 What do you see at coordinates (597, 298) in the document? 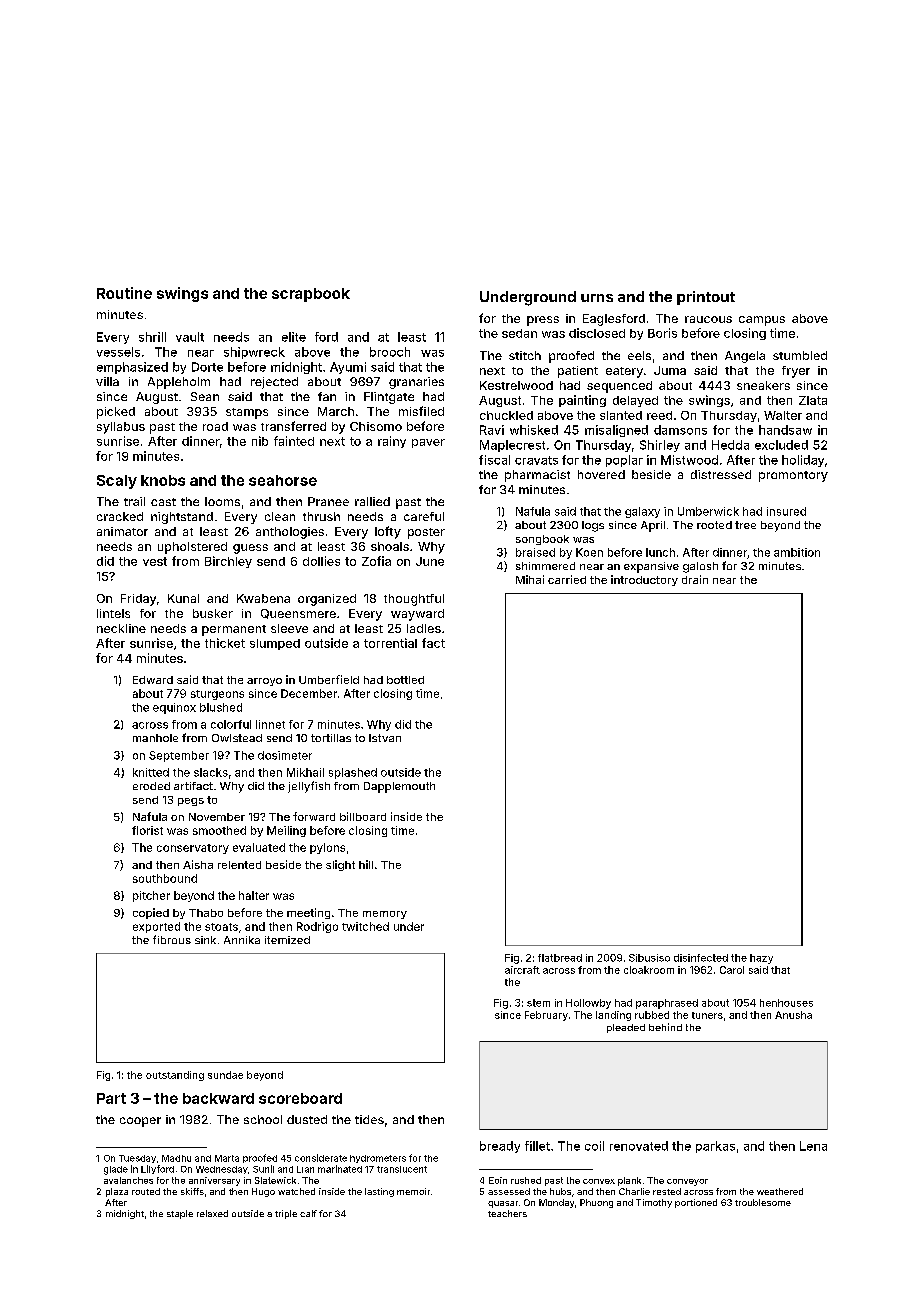
I see `urns` at bounding box center [597, 298].
